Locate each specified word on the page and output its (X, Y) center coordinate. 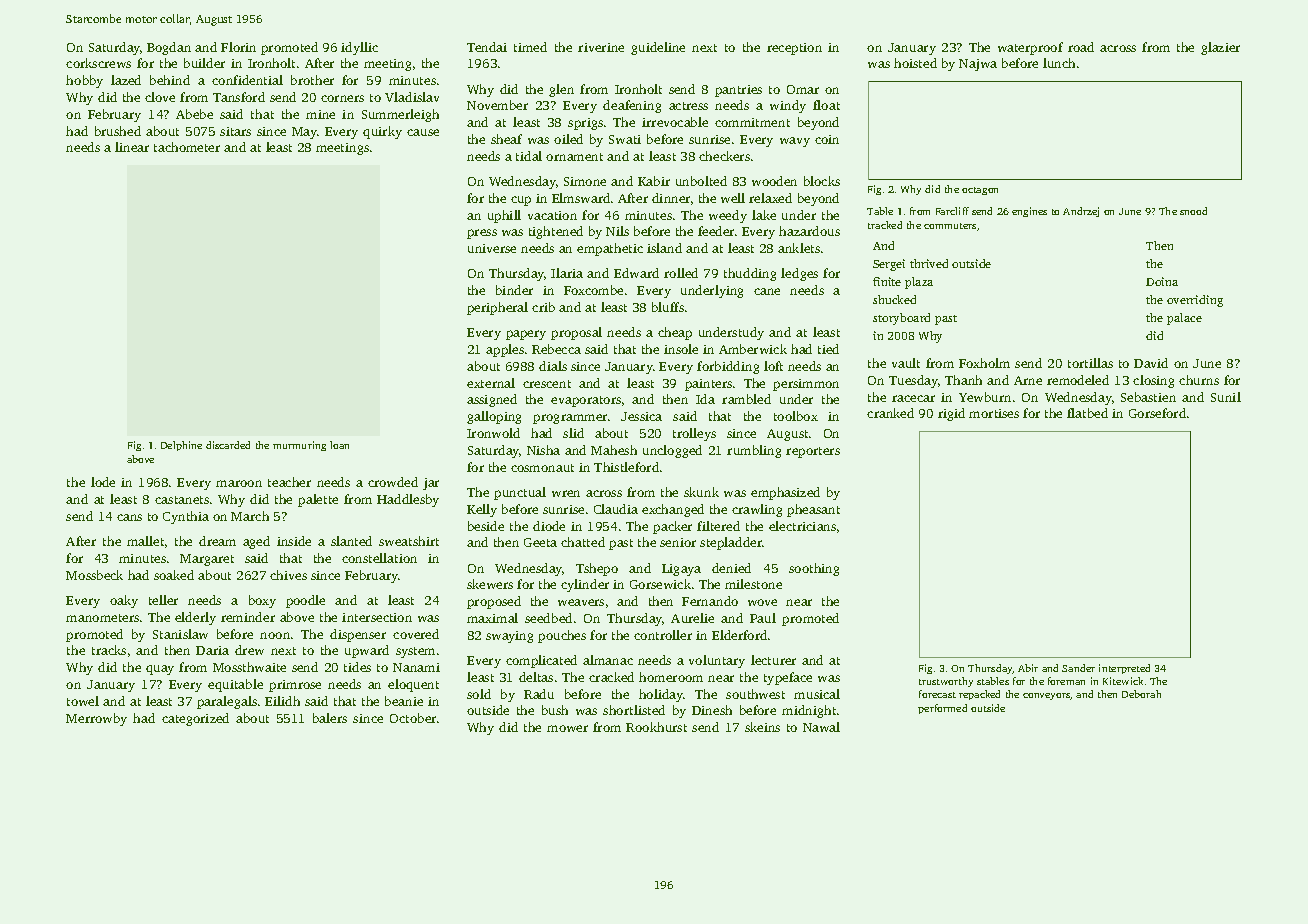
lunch (1059, 63)
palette (318, 500)
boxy (262, 601)
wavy (795, 142)
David (1151, 363)
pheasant (813, 510)
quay (160, 670)
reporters (813, 452)
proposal (576, 333)
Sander (1078, 668)
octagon (980, 191)
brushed (118, 131)
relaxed (770, 198)
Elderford (739, 635)
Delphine (181, 446)
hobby (84, 81)
